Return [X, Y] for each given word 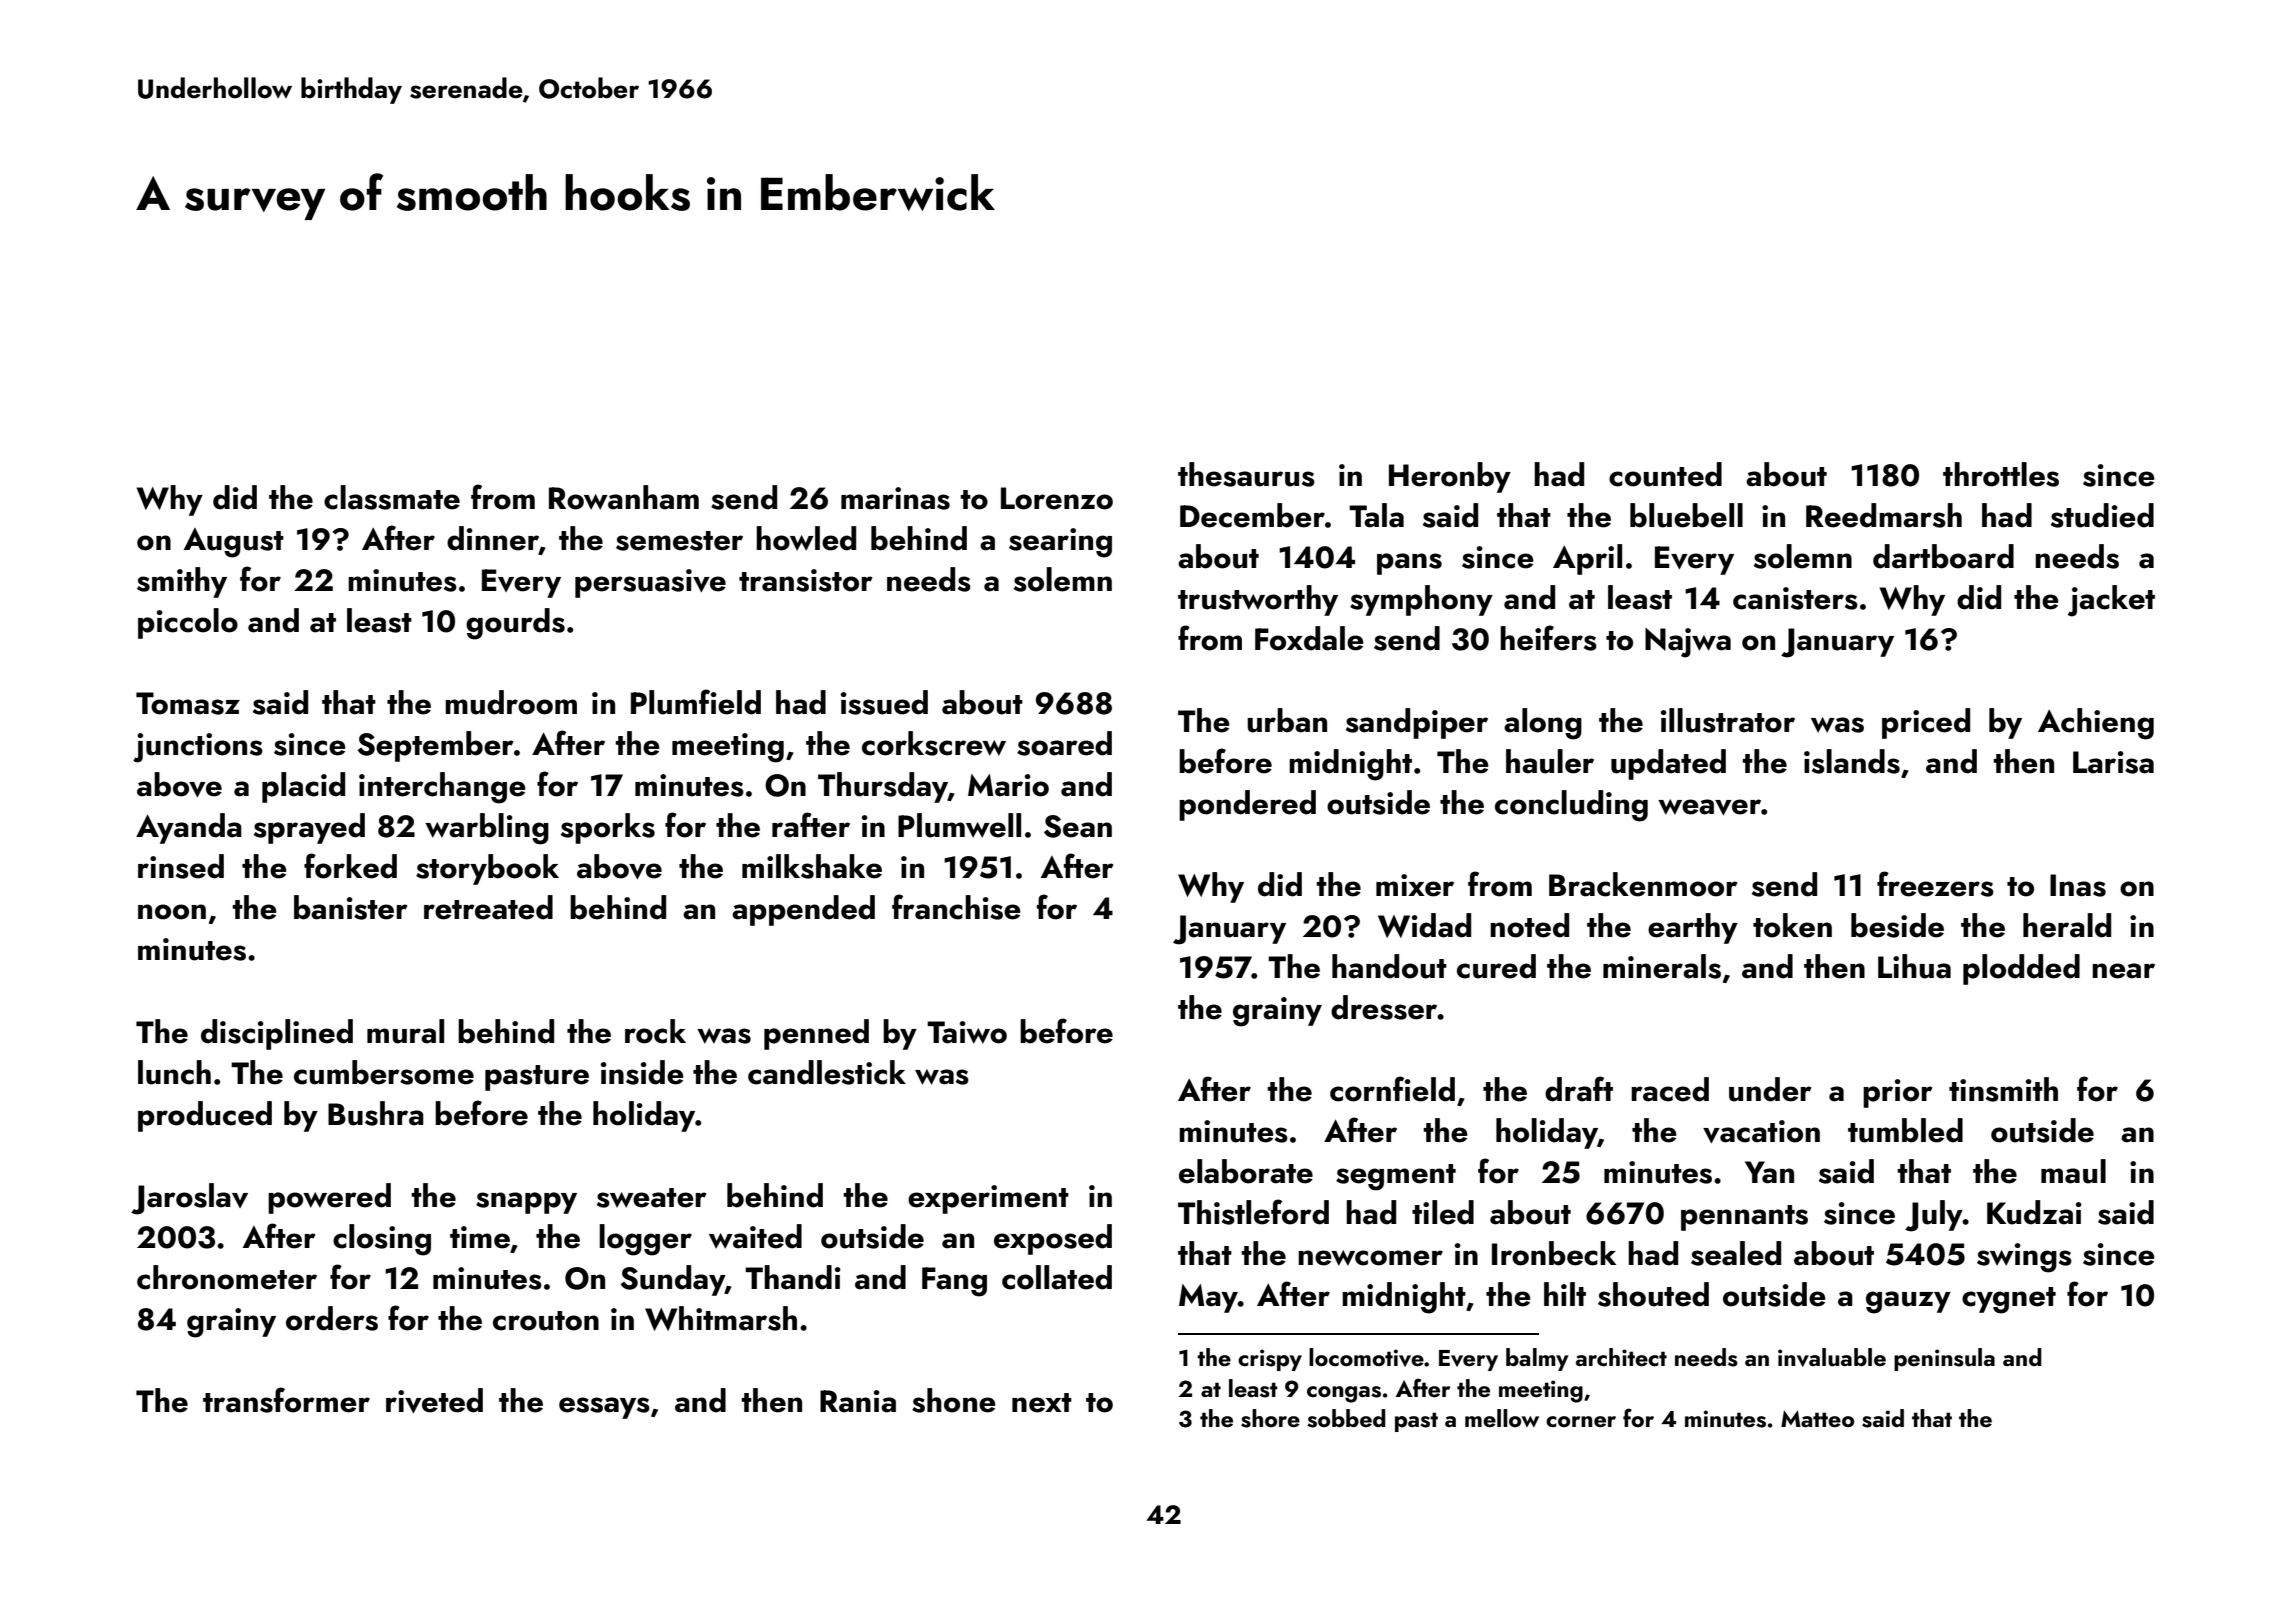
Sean [1078, 826]
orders [332, 1318]
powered [329, 1198]
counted [1665, 474]
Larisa [2113, 762]
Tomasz [188, 703]
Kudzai [2034, 1212]
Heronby [1450, 477]
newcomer [1370, 1258]
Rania [858, 1401]
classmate [392, 497]
